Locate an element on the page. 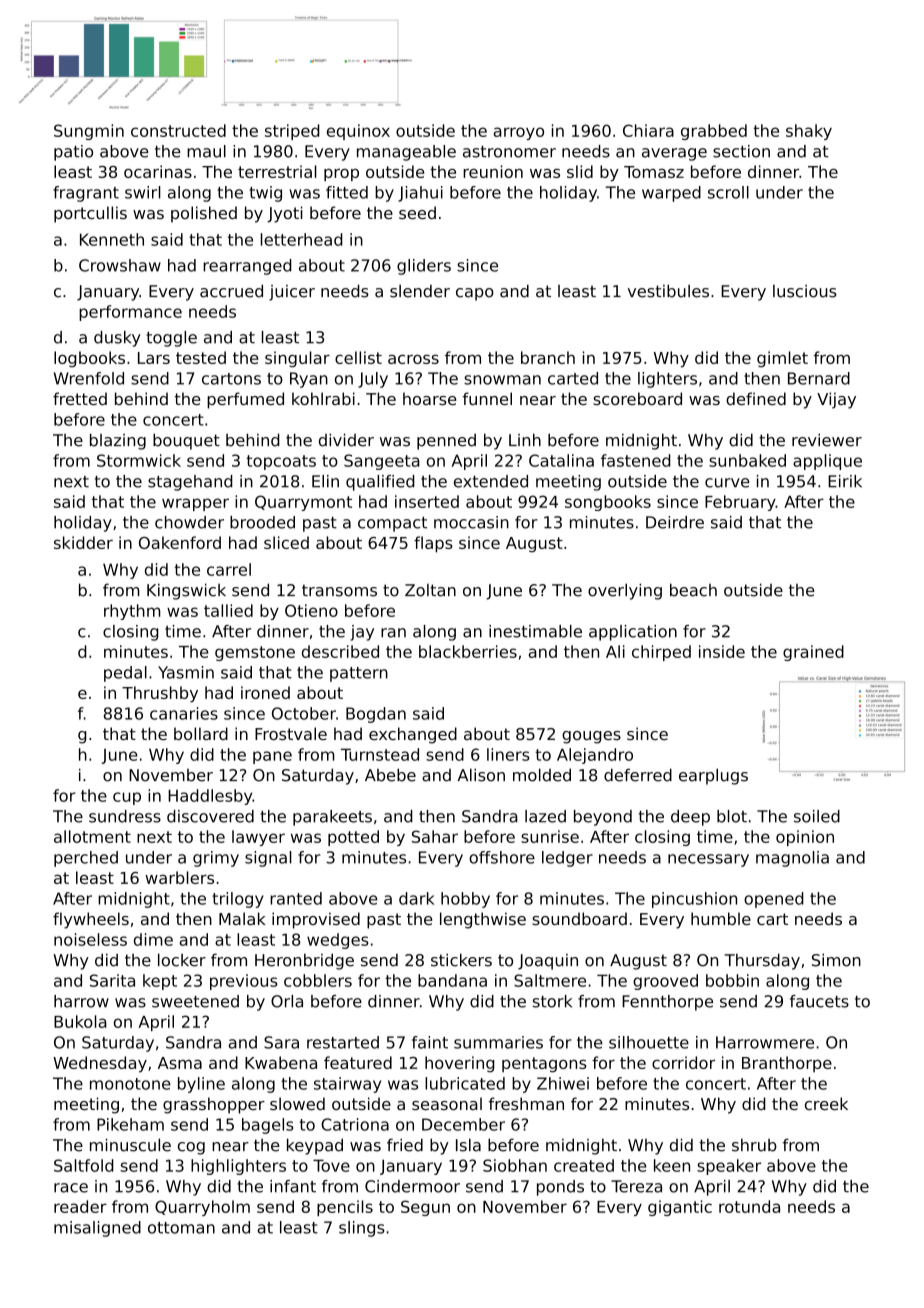 This document has width=924, height=1308. pencils is located at coordinates (345, 1208).
